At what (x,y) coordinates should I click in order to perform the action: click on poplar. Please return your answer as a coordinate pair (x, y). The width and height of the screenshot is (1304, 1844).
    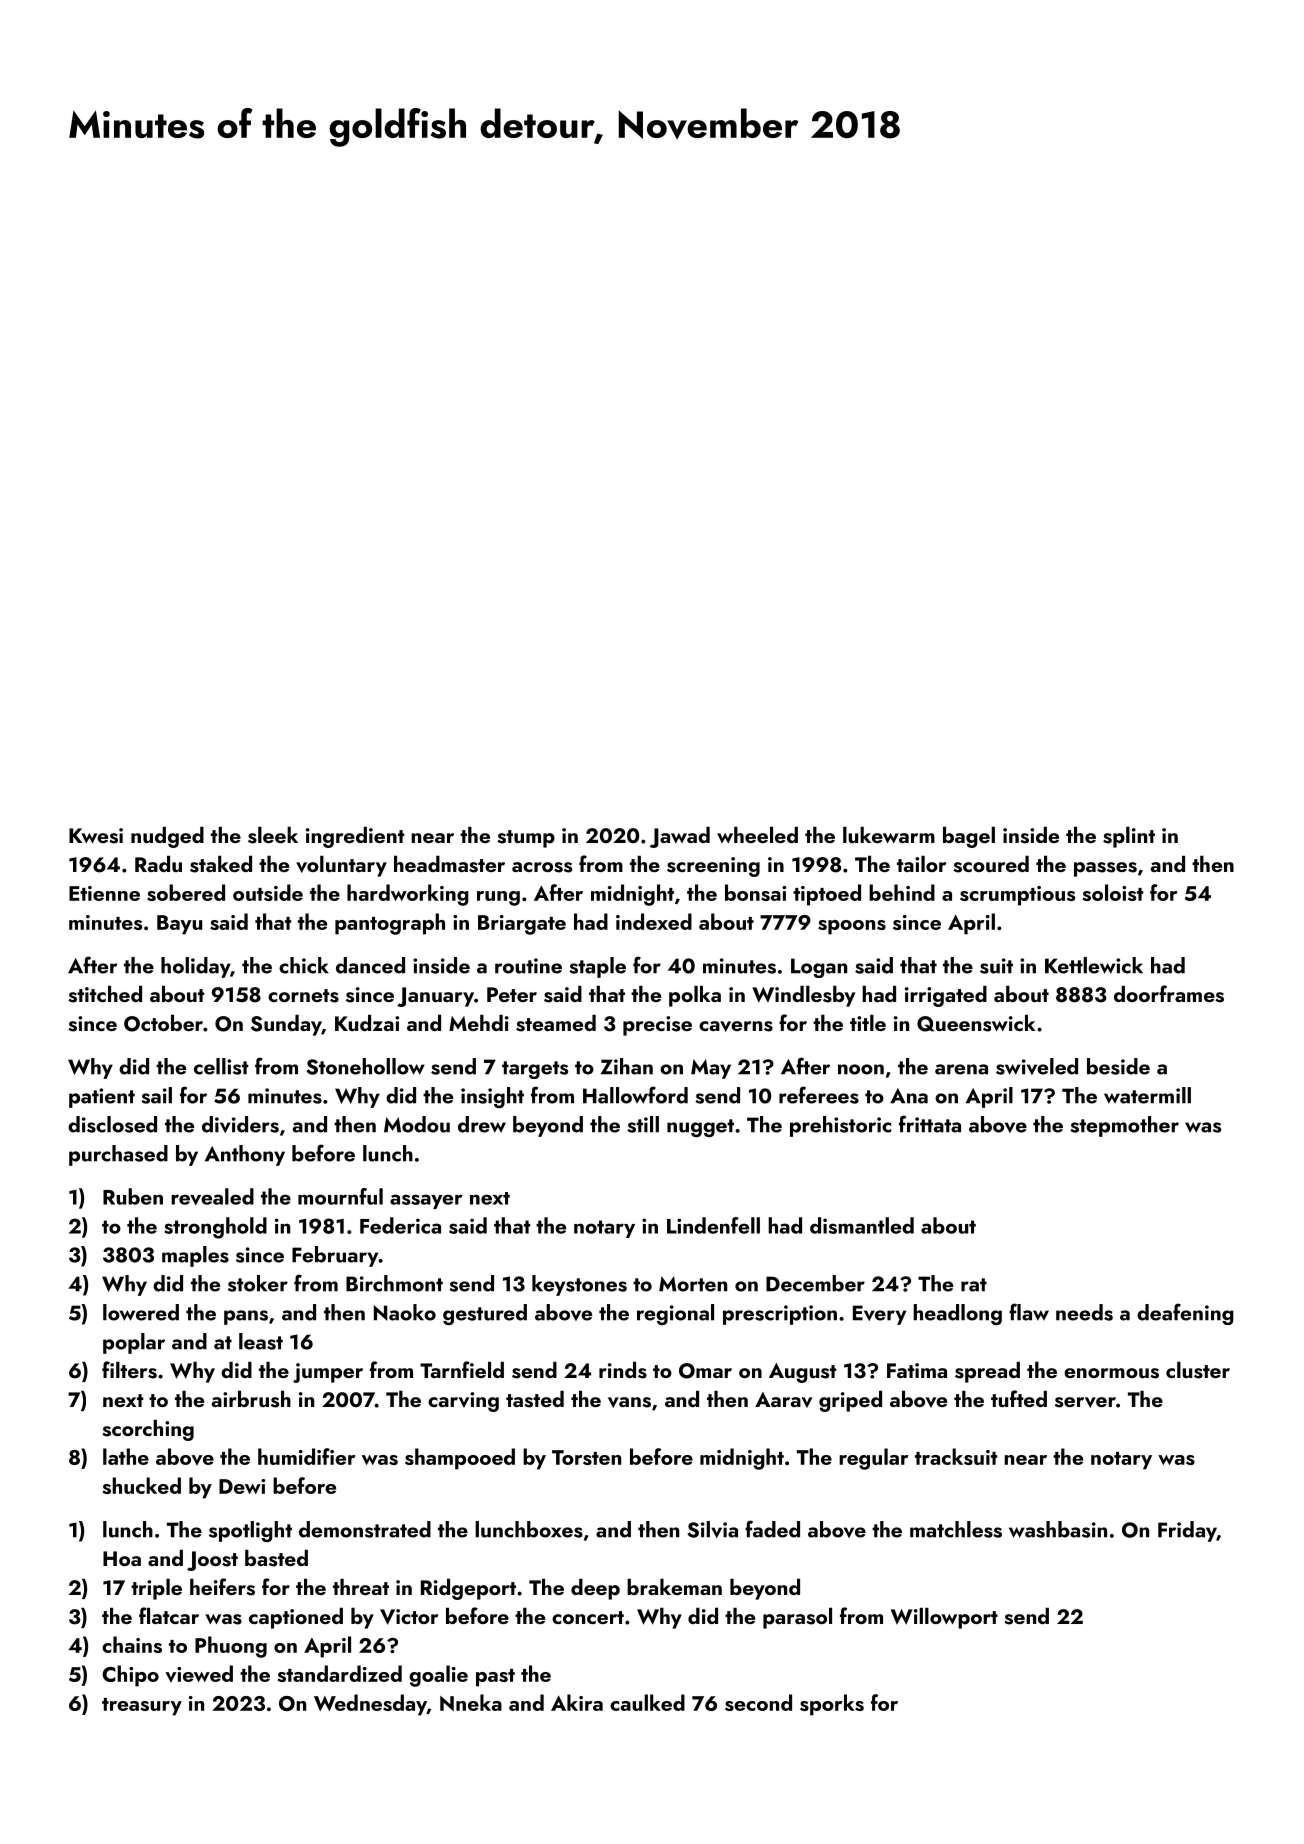
    Looking at the image, I should click on (134, 1343).
